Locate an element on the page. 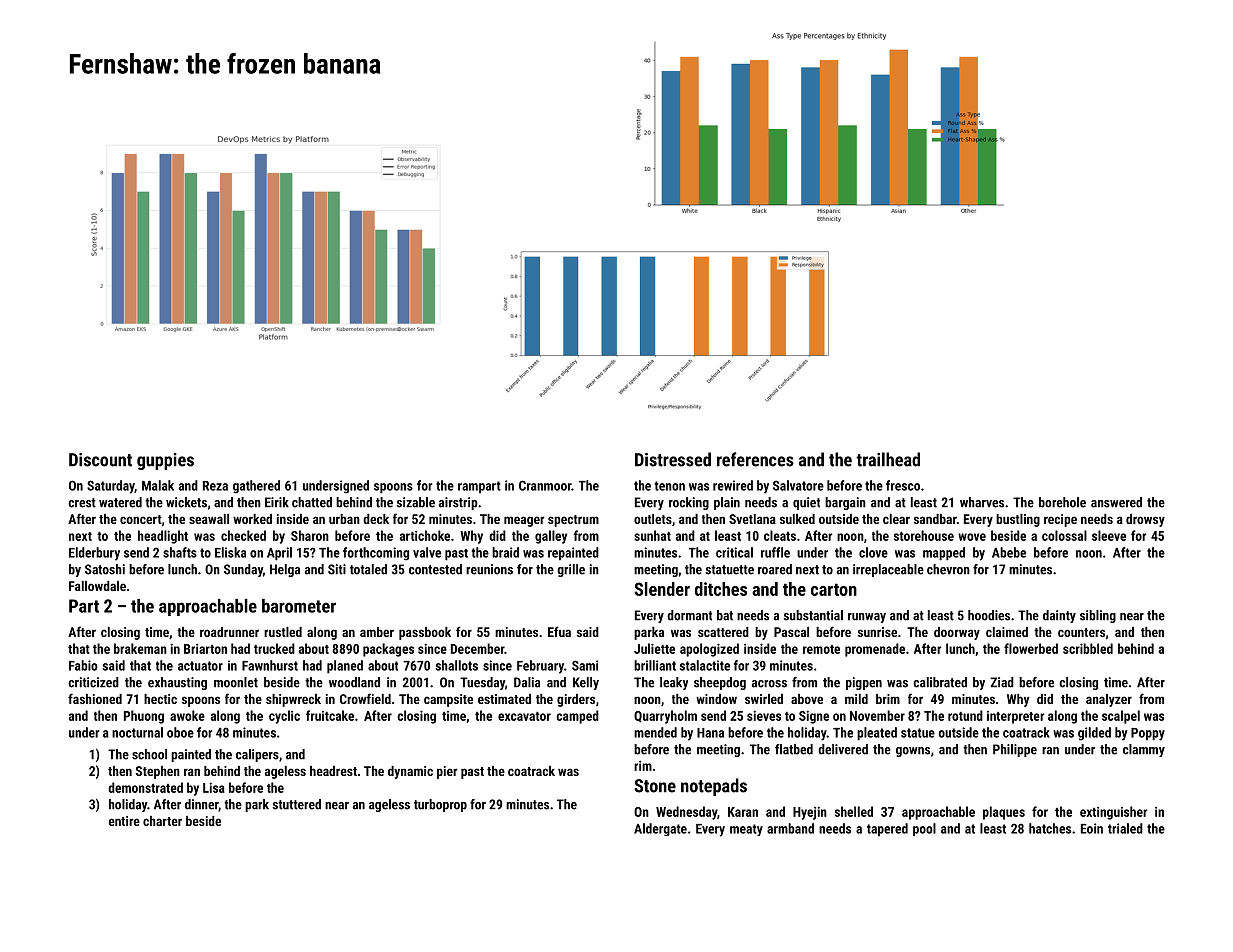 This image has height=952, width=1233. stuttered is located at coordinates (296, 804).
